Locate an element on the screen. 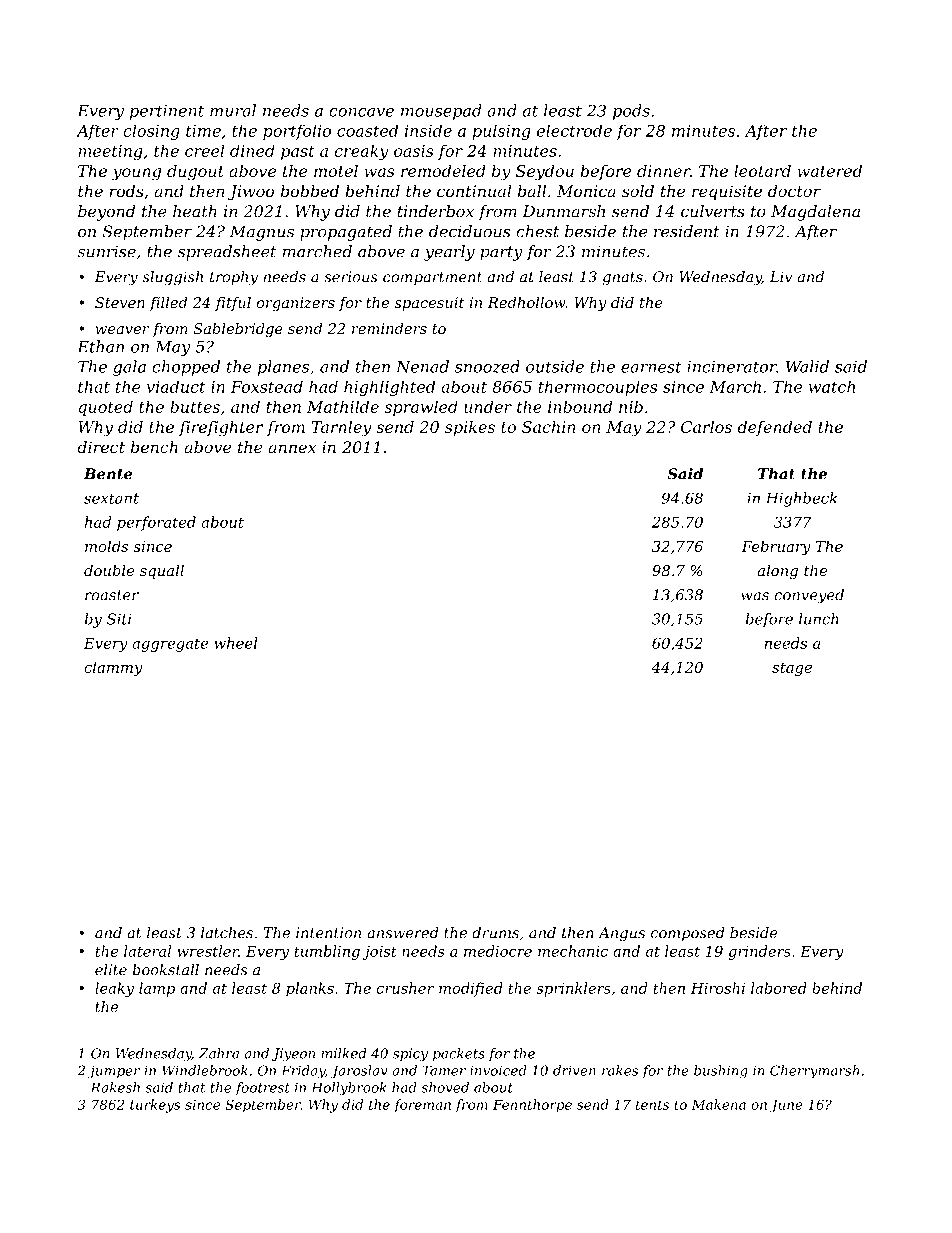 The image size is (952, 1233). Magnus is located at coordinates (262, 233).
